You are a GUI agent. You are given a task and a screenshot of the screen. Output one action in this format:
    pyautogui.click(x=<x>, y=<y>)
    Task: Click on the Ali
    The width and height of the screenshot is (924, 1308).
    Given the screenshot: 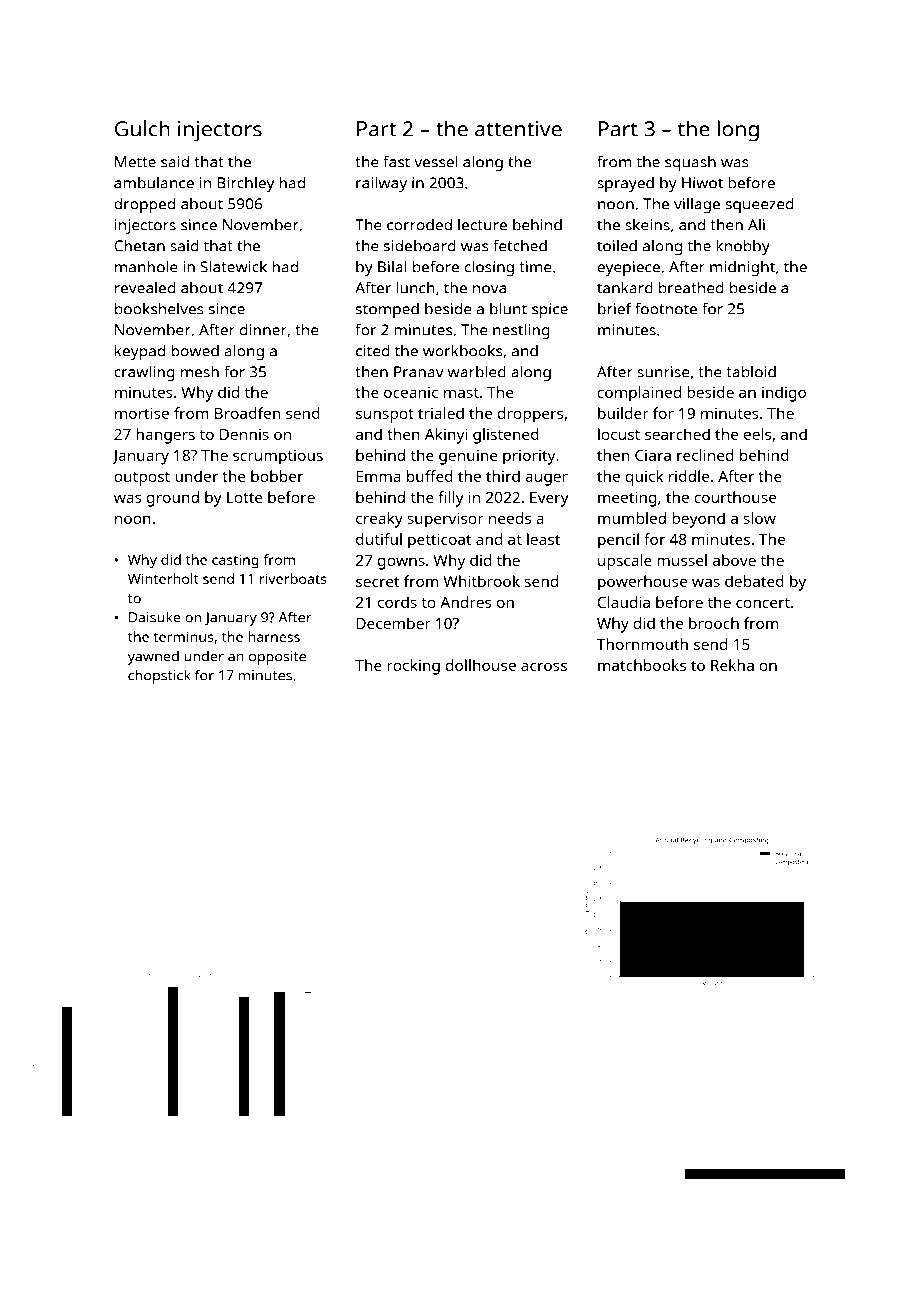 What is the action you would take?
    pyautogui.click(x=756, y=224)
